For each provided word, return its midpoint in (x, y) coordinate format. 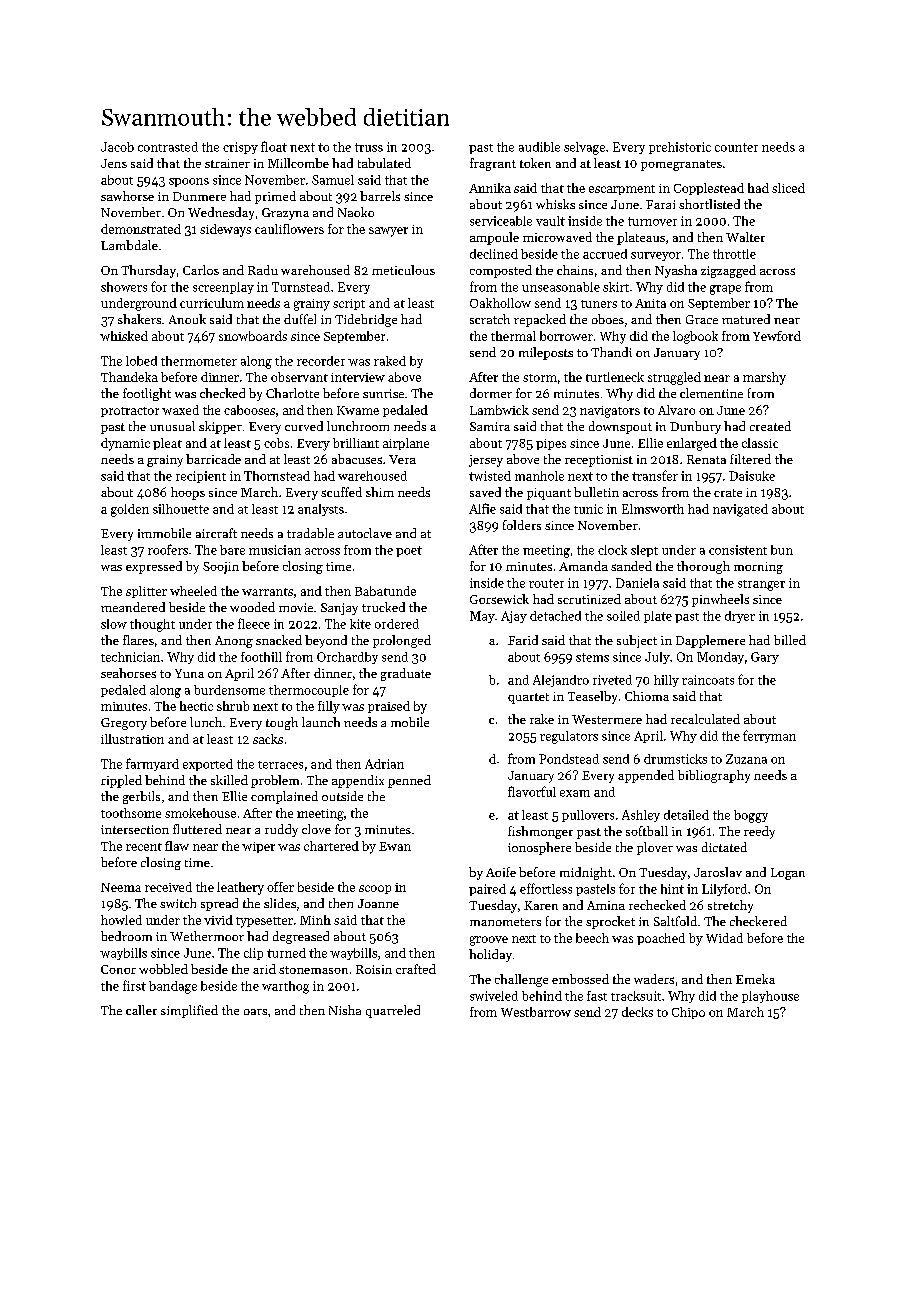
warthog (285, 987)
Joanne (378, 903)
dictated (724, 847)
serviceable (501, 221)
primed (275, 197)
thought (152, 625)
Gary (765, 658)
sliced (788, 188)
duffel (300, 319)
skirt (616, 287)
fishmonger (540, 832)
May (482, 617)
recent (144, 847)
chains (575, 270)
